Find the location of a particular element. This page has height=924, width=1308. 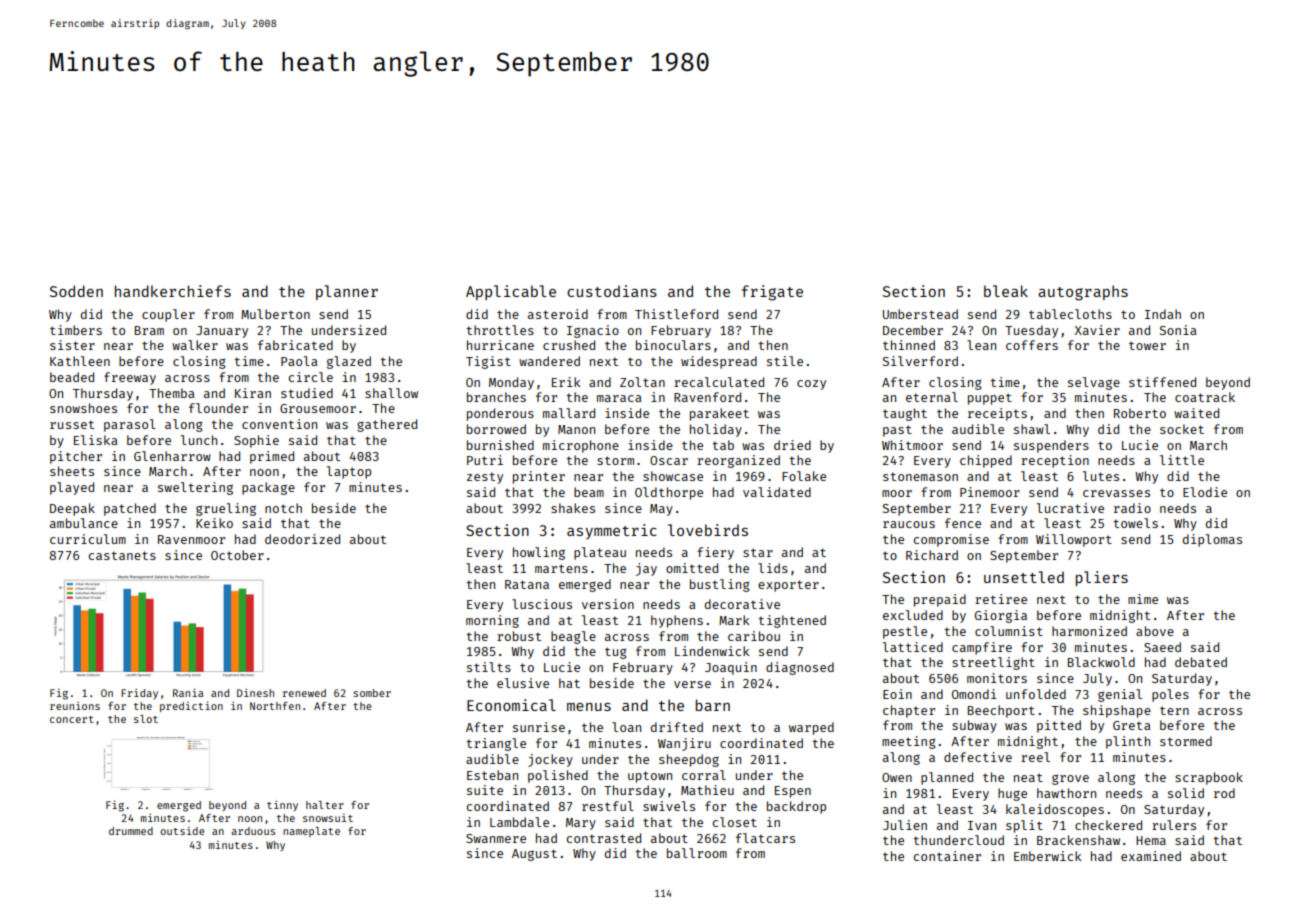

frigate is located at coordinates (772, 293).
